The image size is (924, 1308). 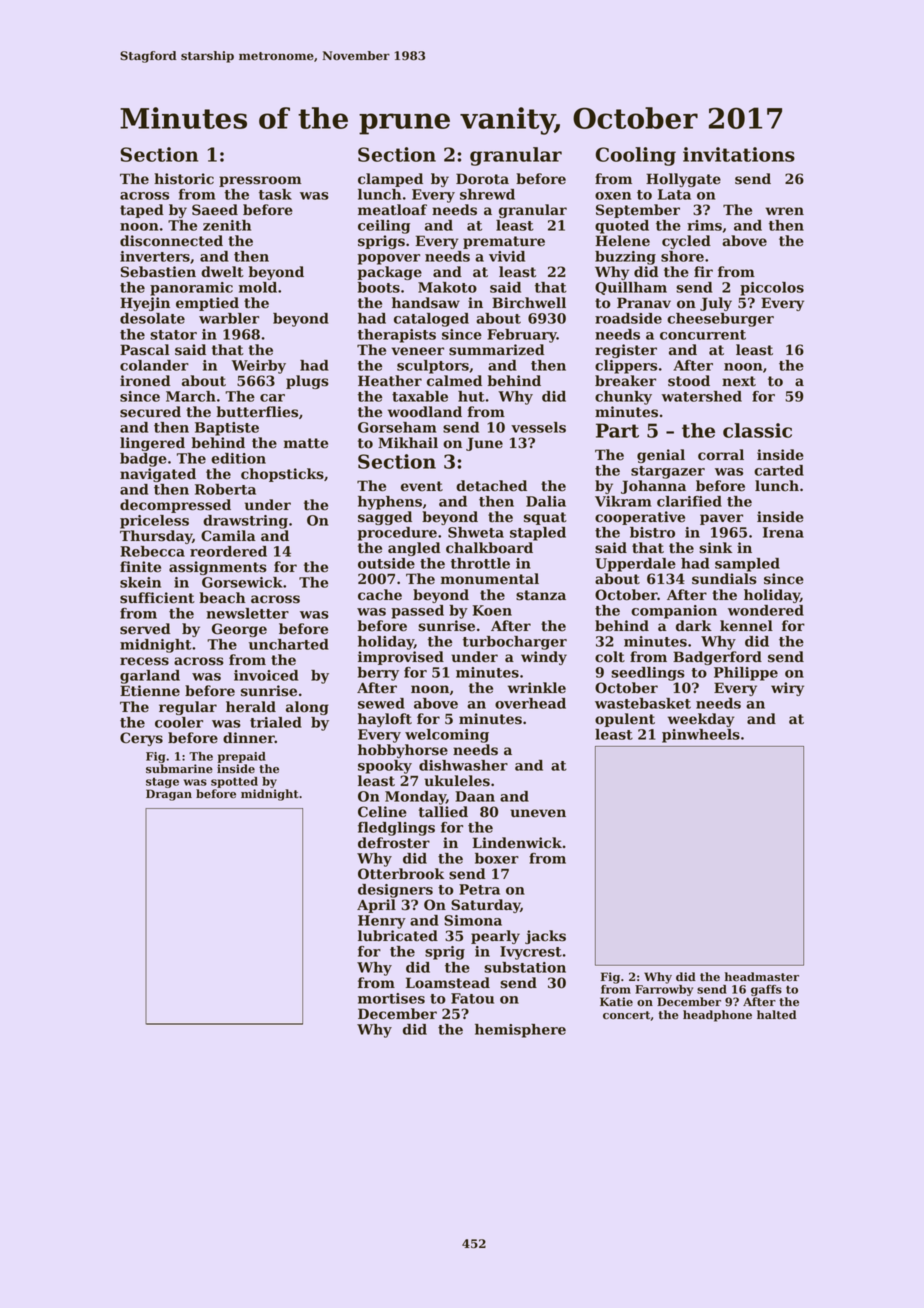 What do you see at coordinates (644, 302) in the screenshot?
I see `Pranav` at bounding box center [644, 302].
